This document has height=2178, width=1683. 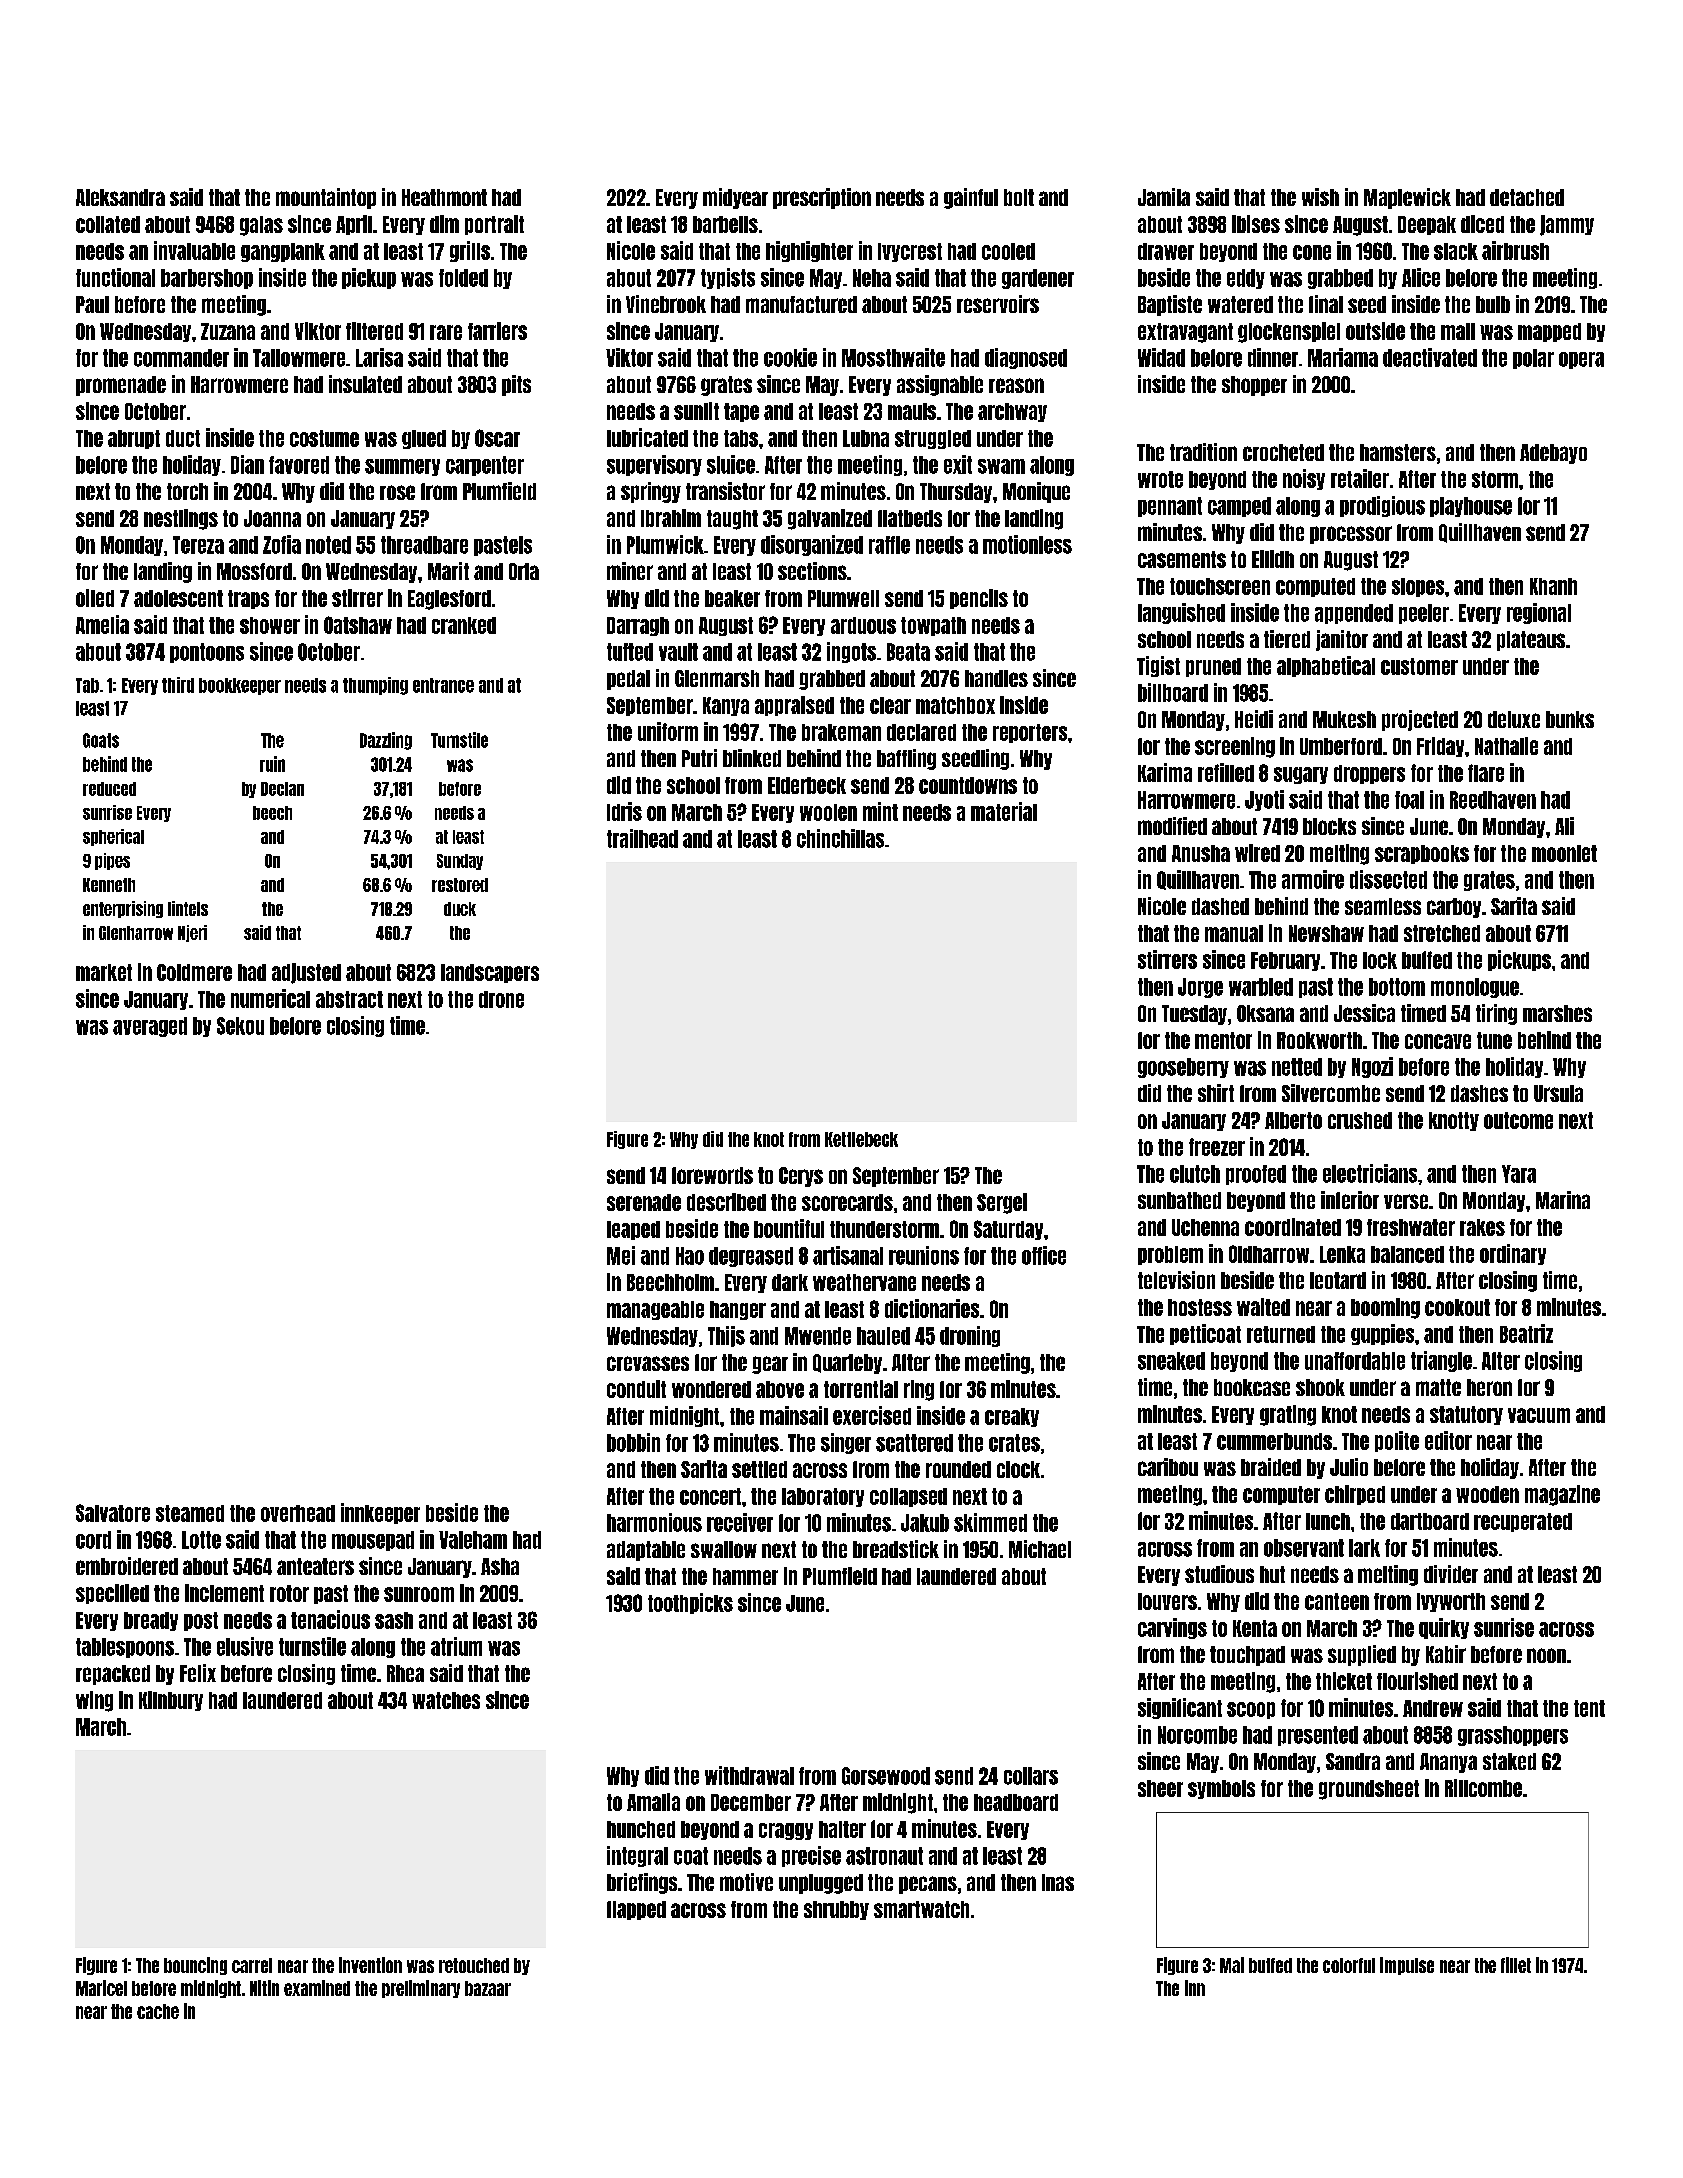 I want to click on preliminary, so click(x=421, y=1989).
